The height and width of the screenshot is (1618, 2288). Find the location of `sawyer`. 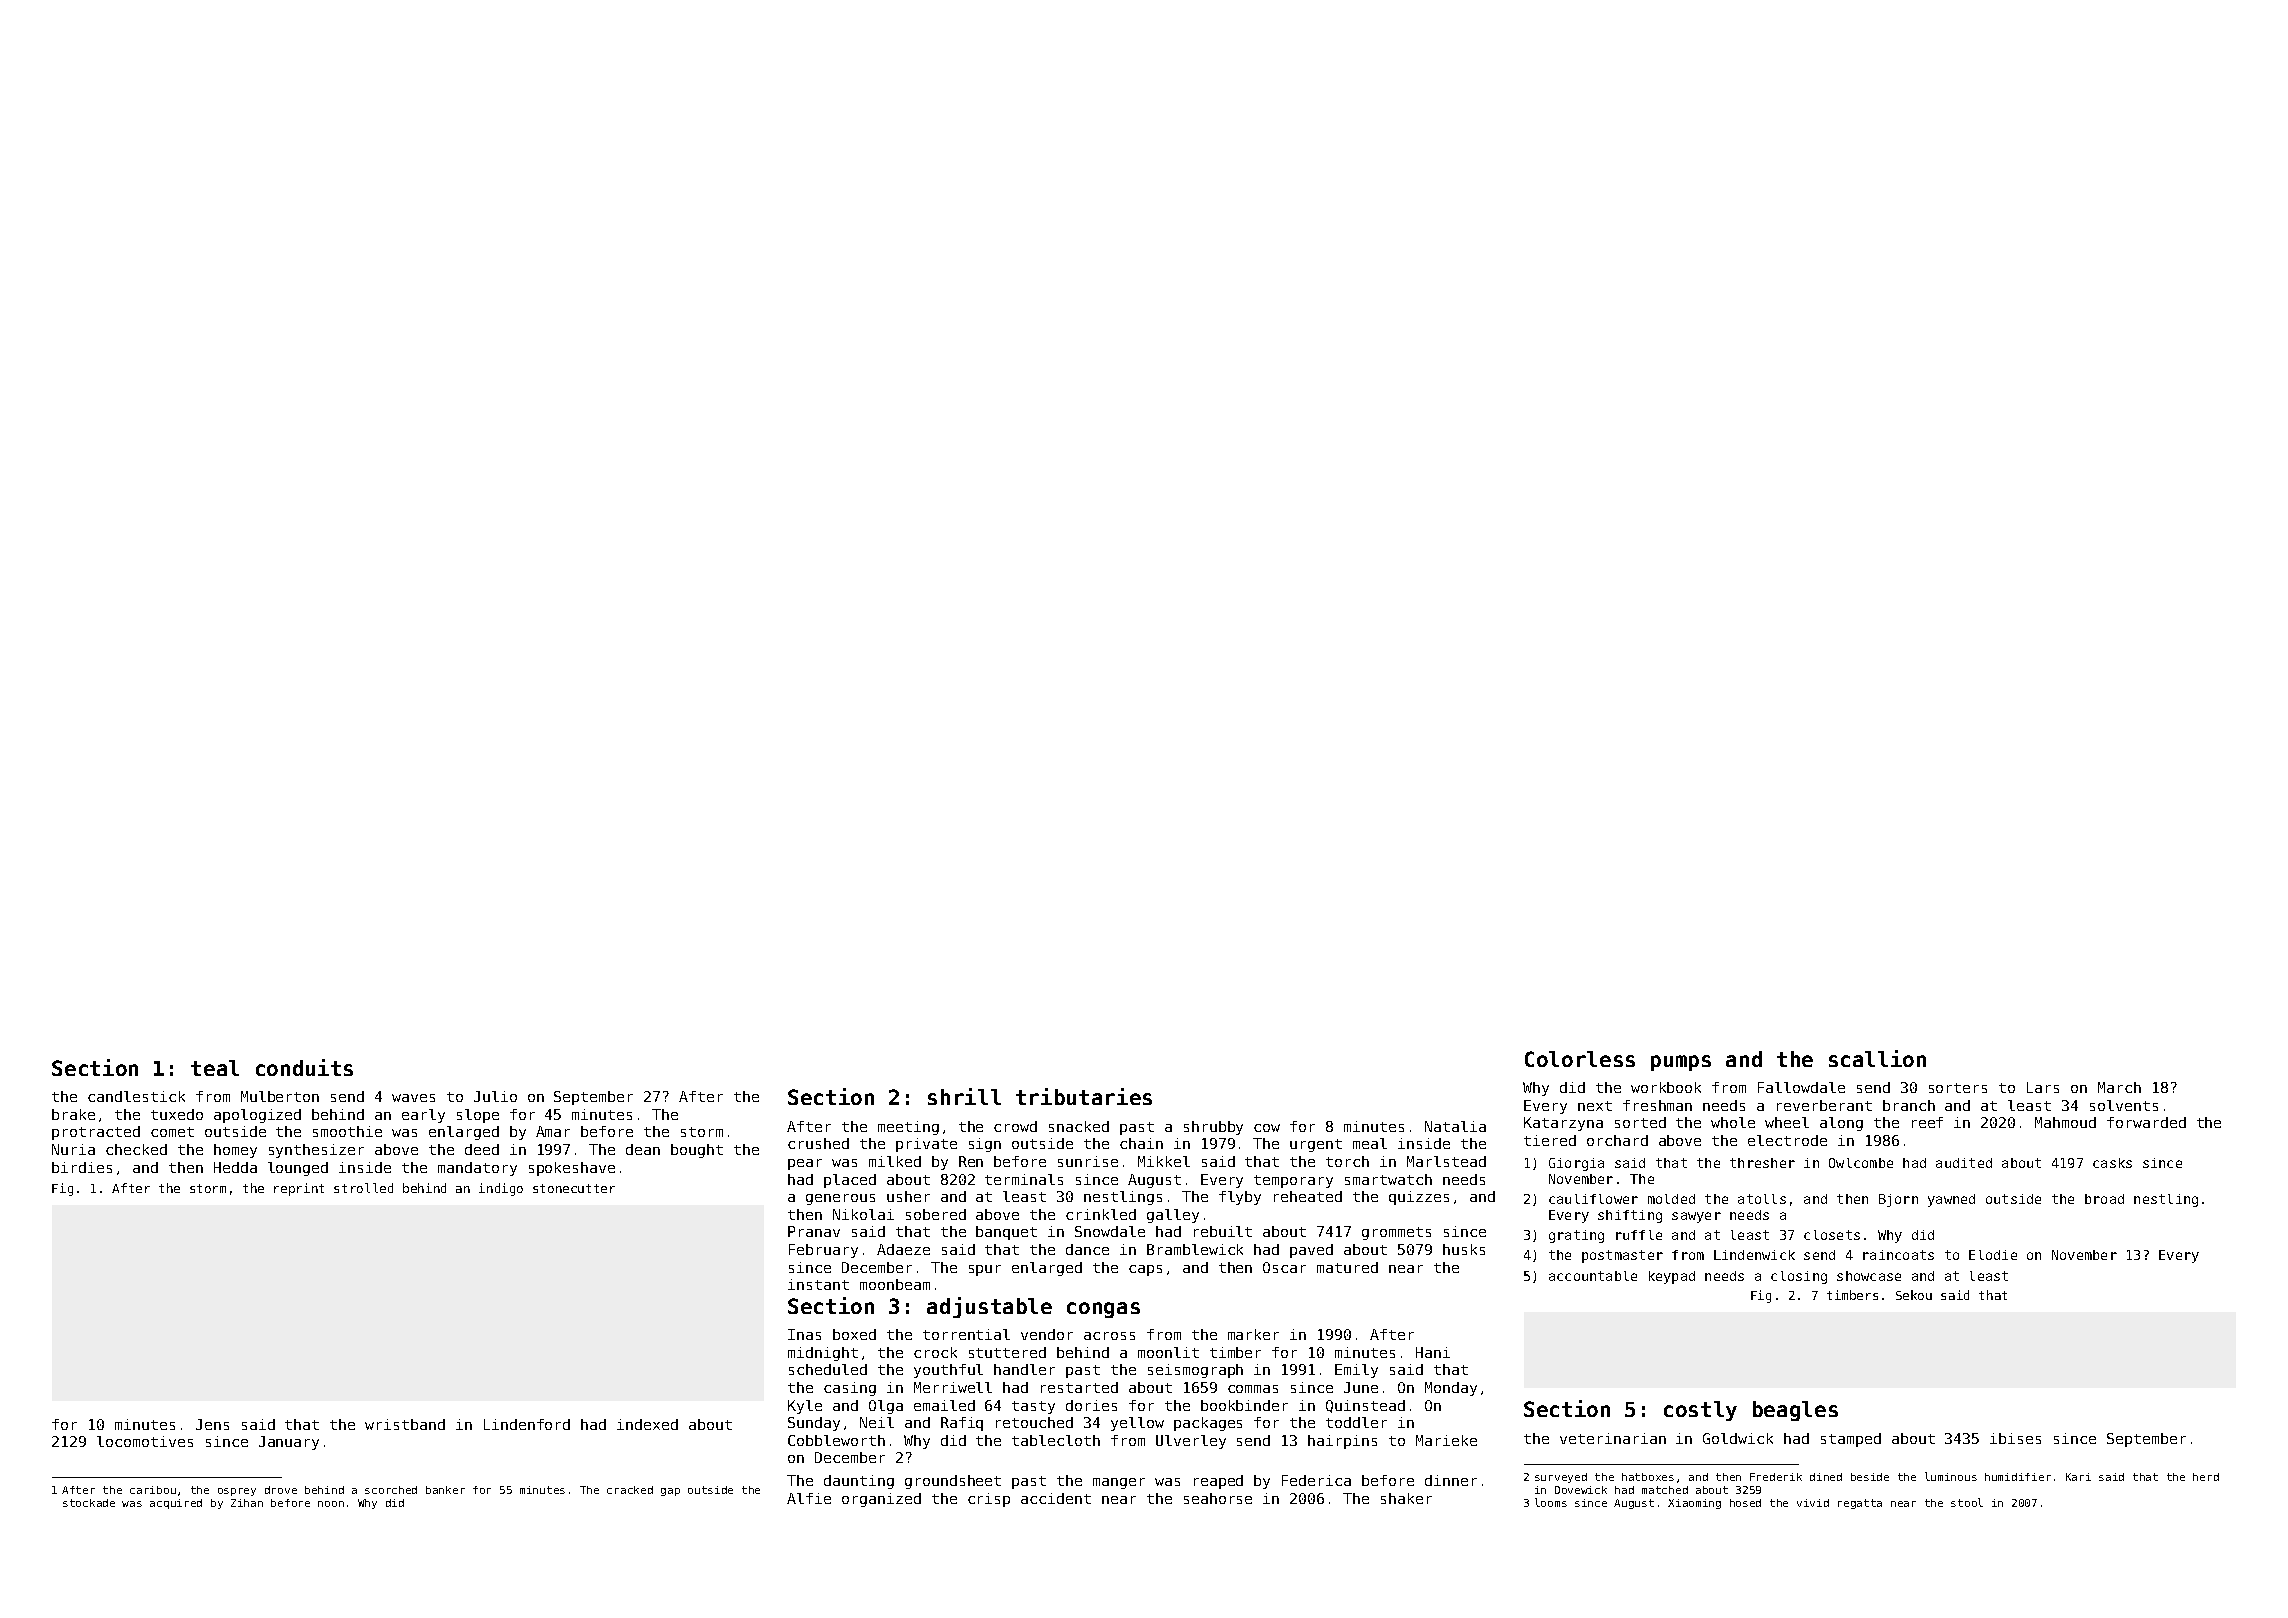

sawyer is located at coordinates (1696, 1217).
